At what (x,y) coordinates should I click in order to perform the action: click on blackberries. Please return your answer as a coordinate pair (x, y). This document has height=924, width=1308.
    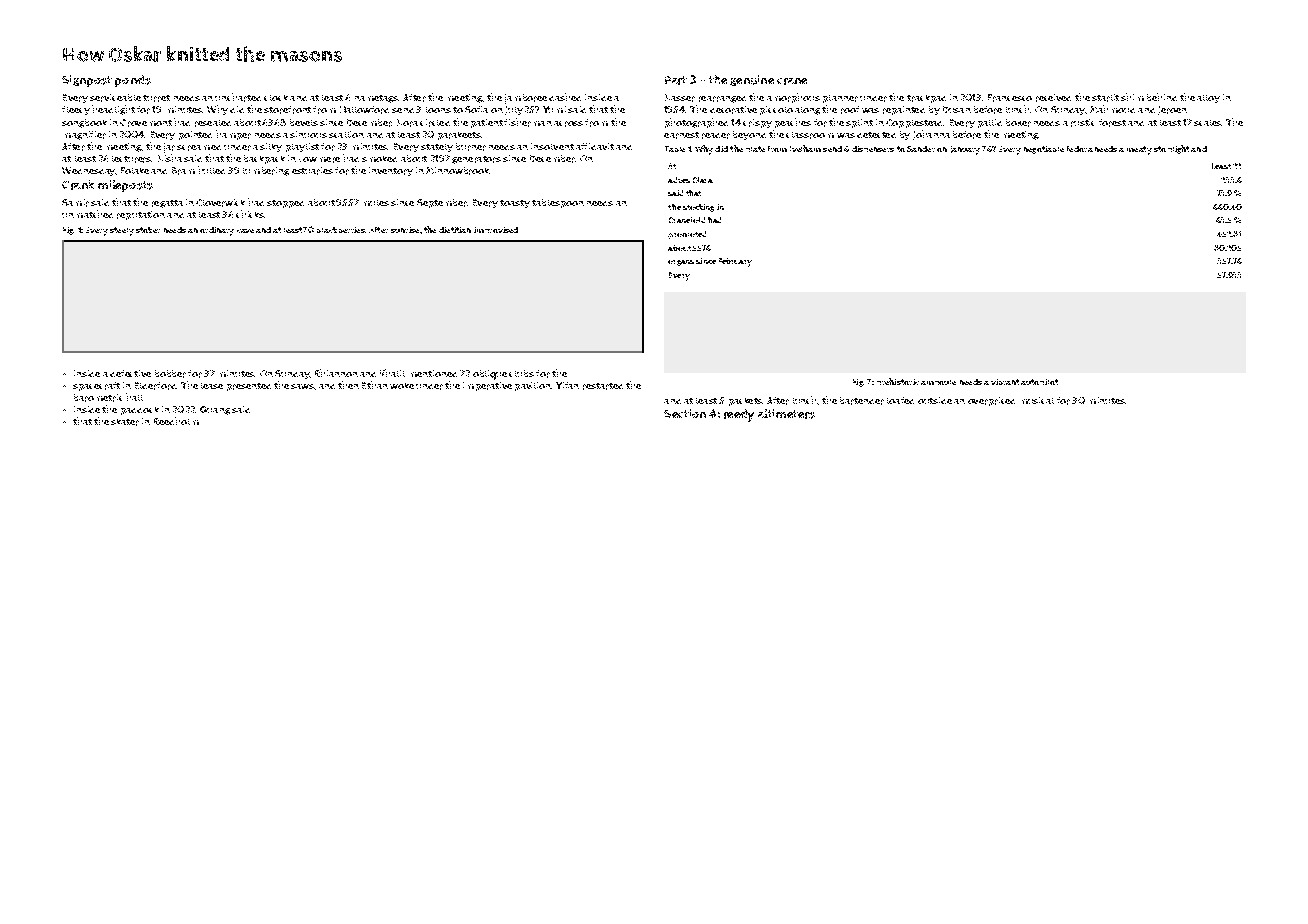
    Looking at the image, I should click on (341, 230).
